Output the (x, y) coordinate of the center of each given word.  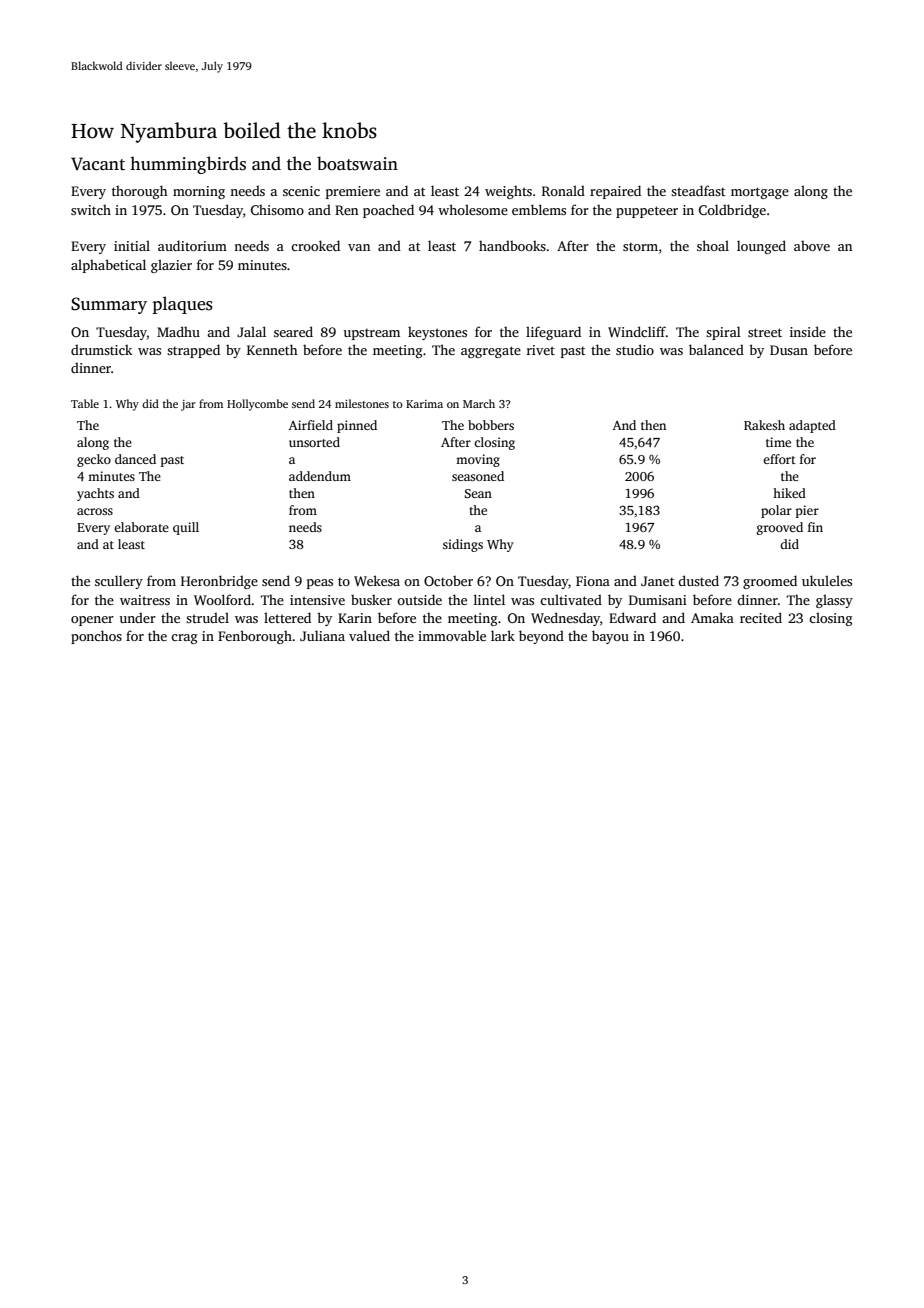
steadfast (698, 190)
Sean (478, 493)
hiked (789, 493)
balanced (716, 349)
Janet (657, 581)
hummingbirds (188, 165)
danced (135, 459)
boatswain (357, 163)
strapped (193, 351)
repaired (615, 192)
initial (132, 245)
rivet (541, 350)
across (95, 511)
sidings (463, 545)
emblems (539, 209)
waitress (145, 600)
